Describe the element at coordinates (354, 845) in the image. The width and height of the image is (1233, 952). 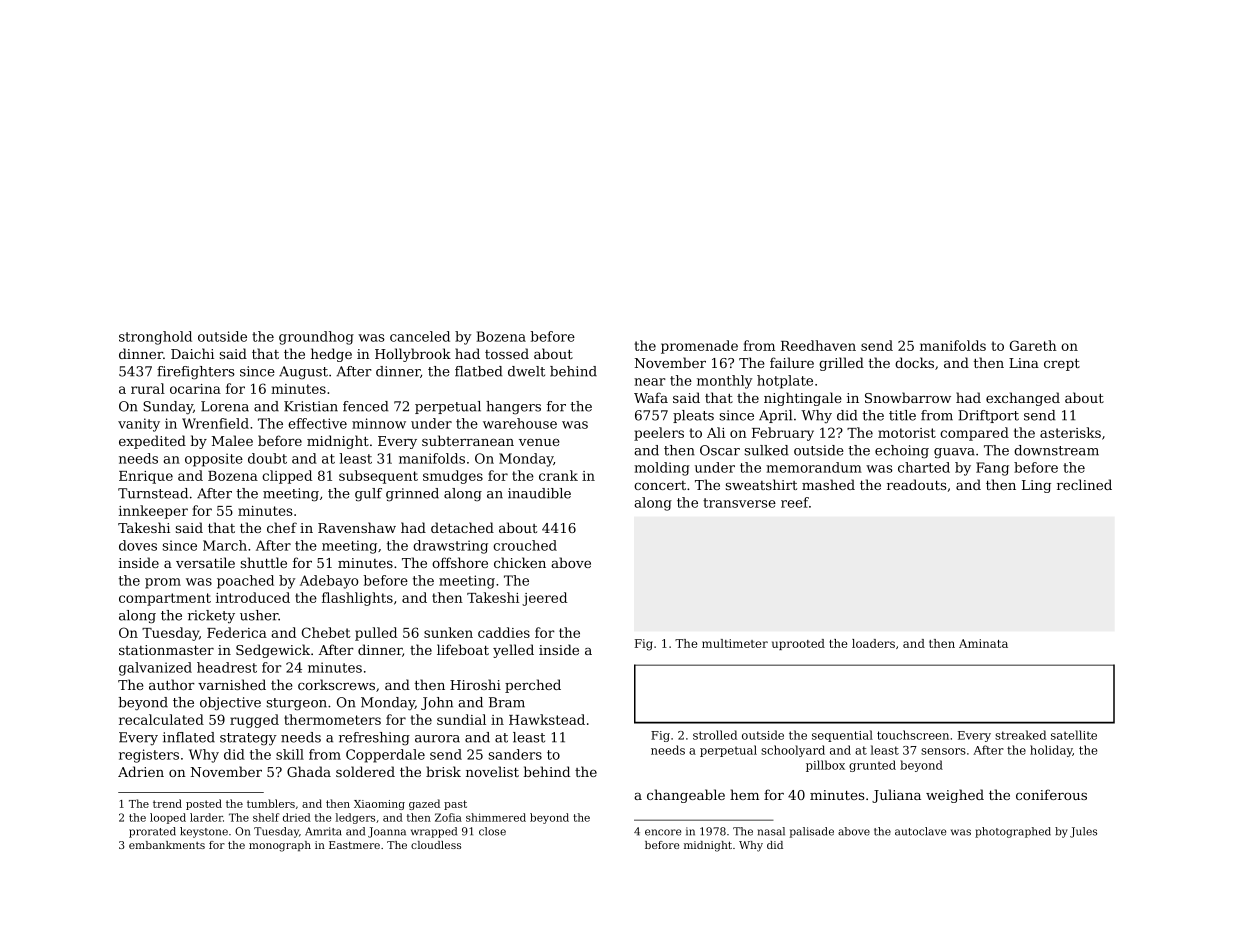
I see `Eastmere` at that location.
